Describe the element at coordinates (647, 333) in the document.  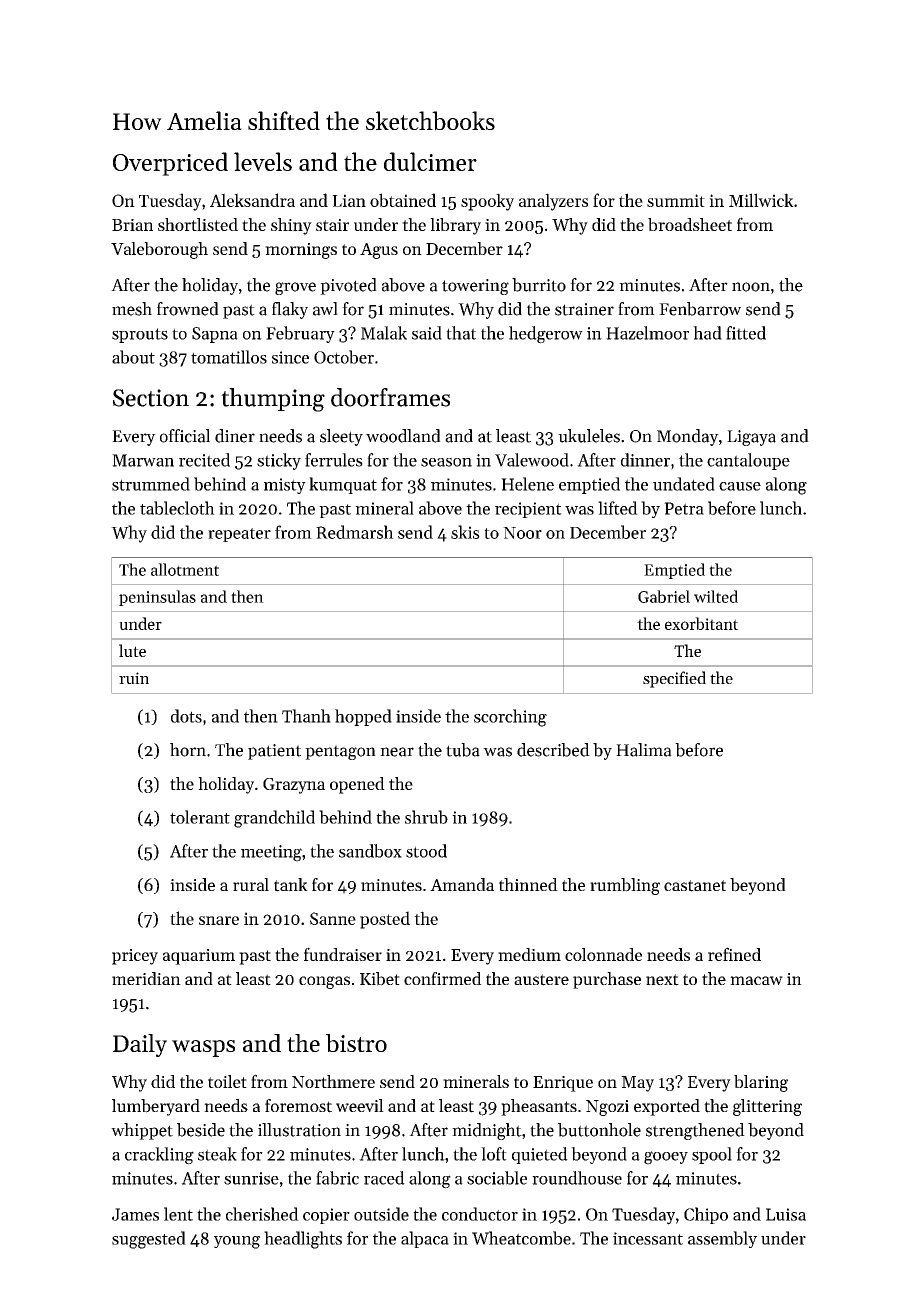
I see `Hazelmoor` at that location.
